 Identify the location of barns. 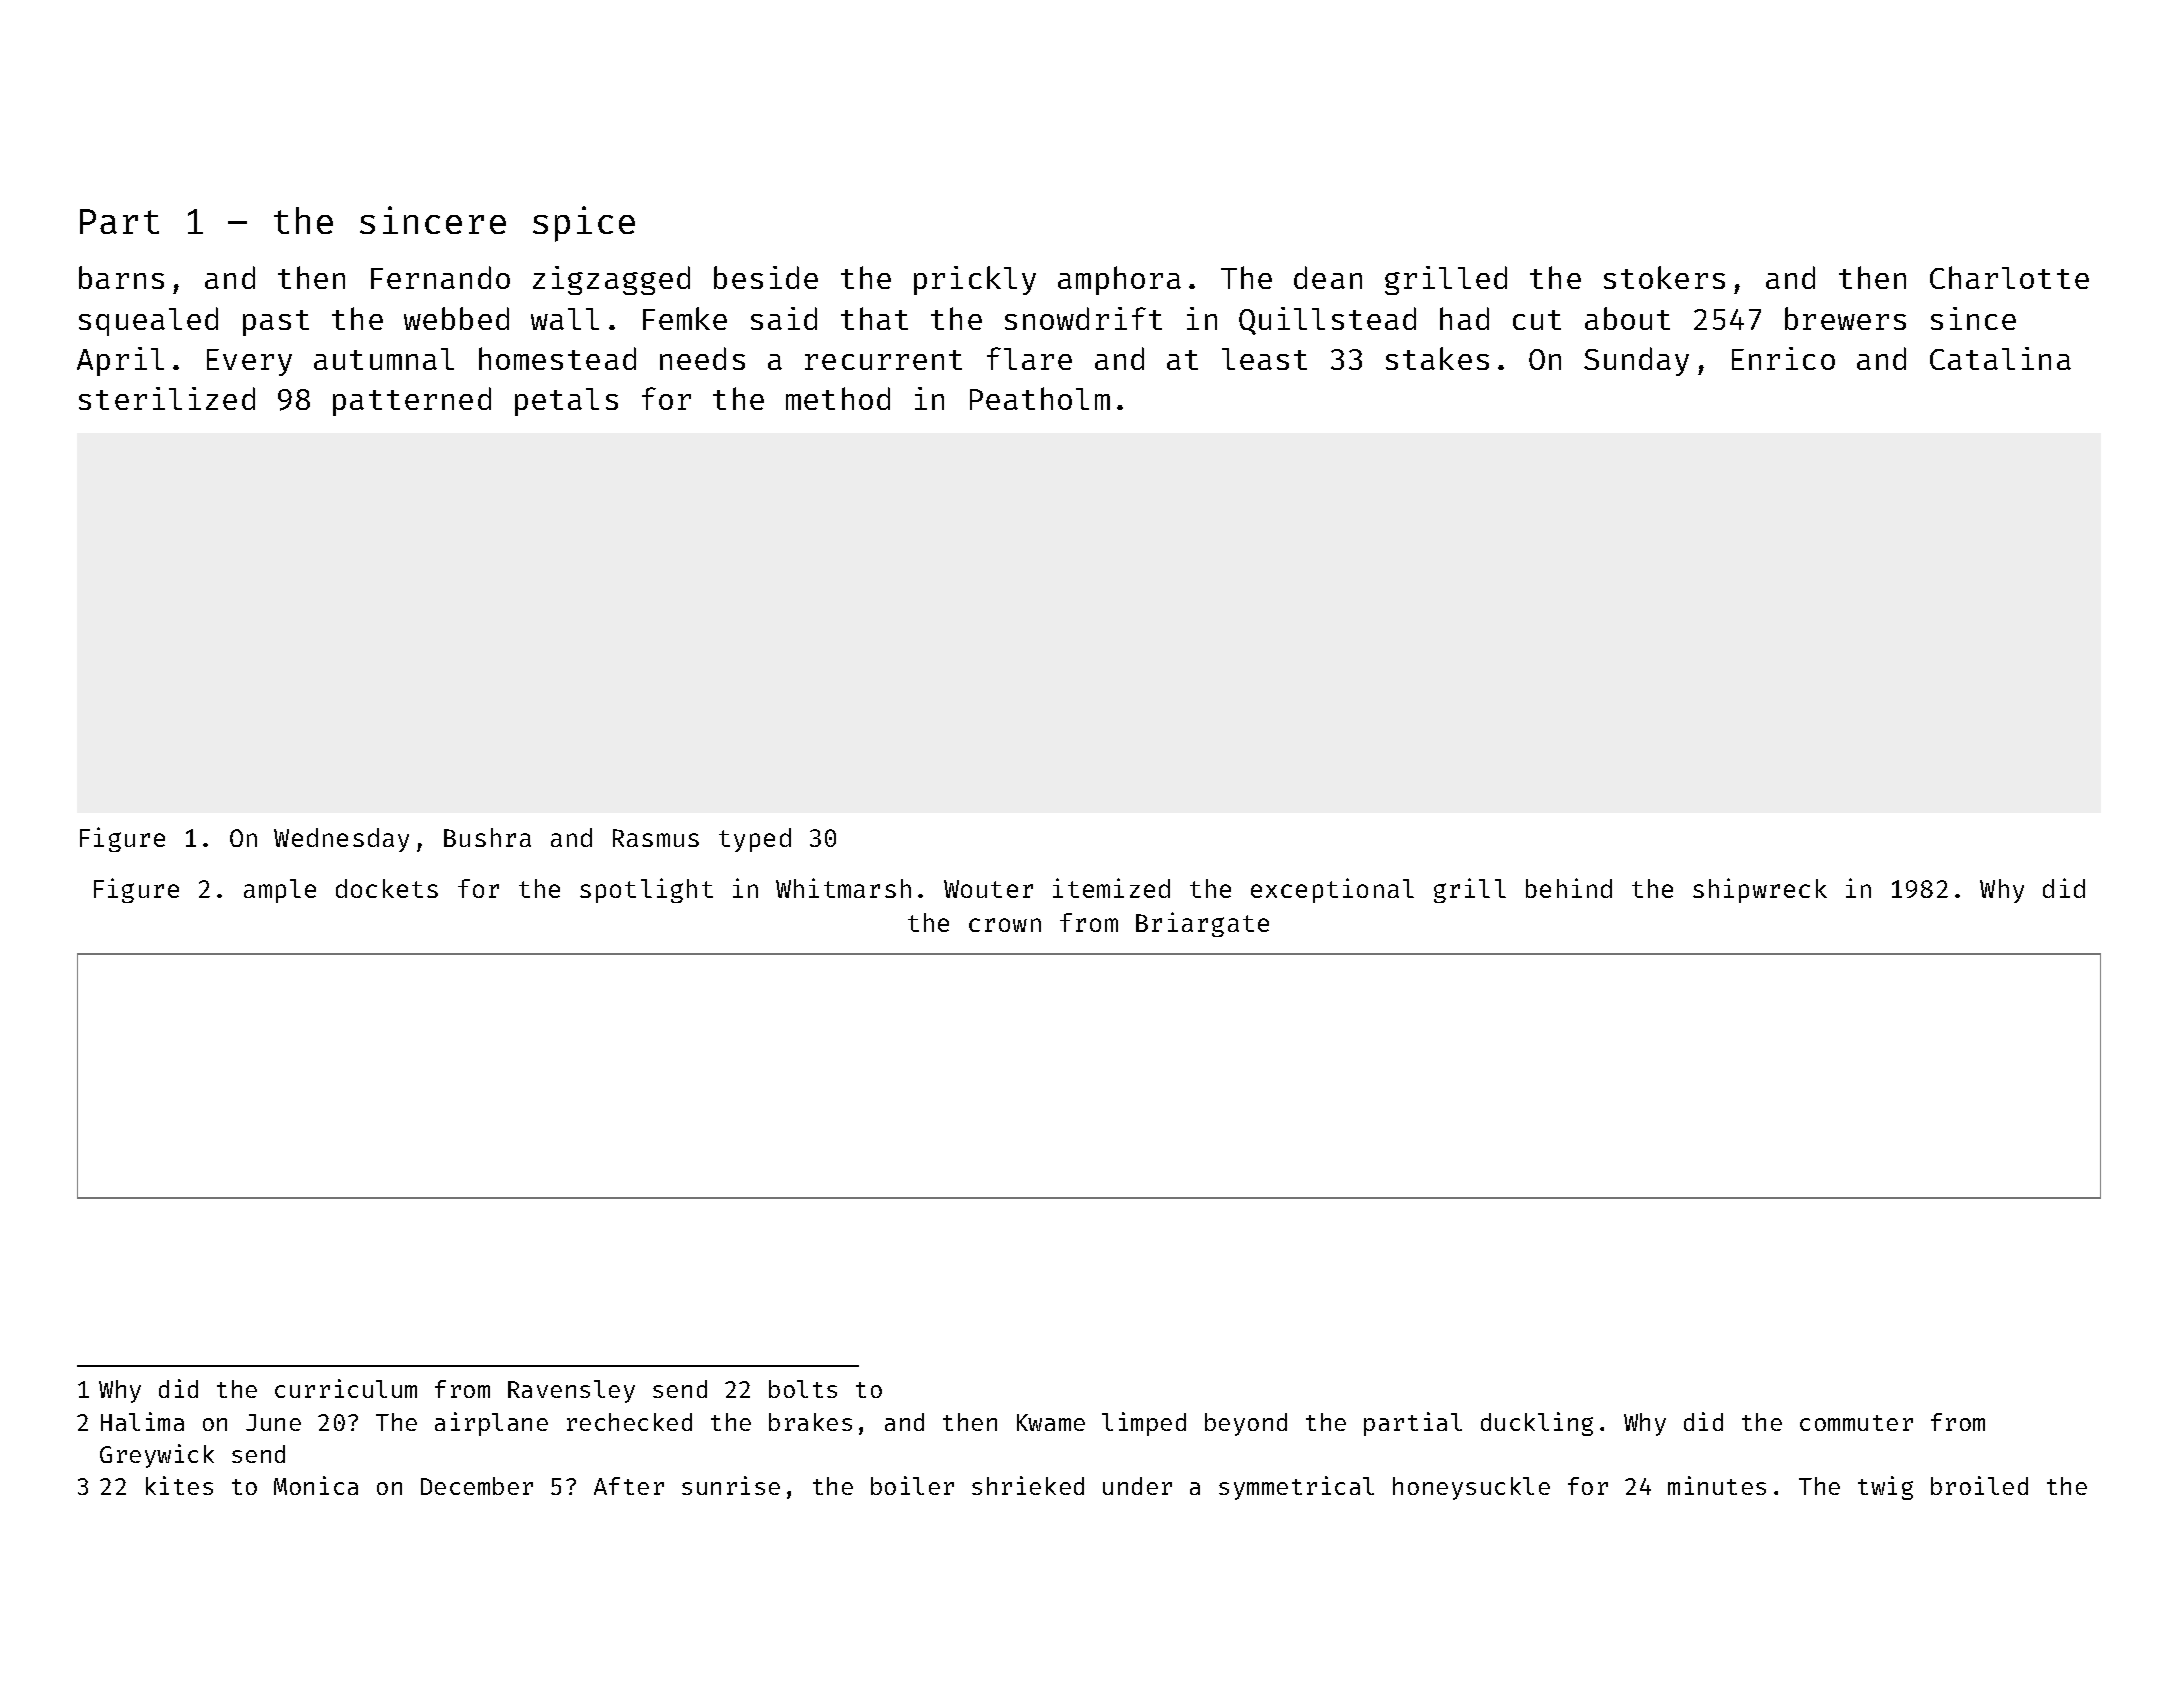
(121, 277).
